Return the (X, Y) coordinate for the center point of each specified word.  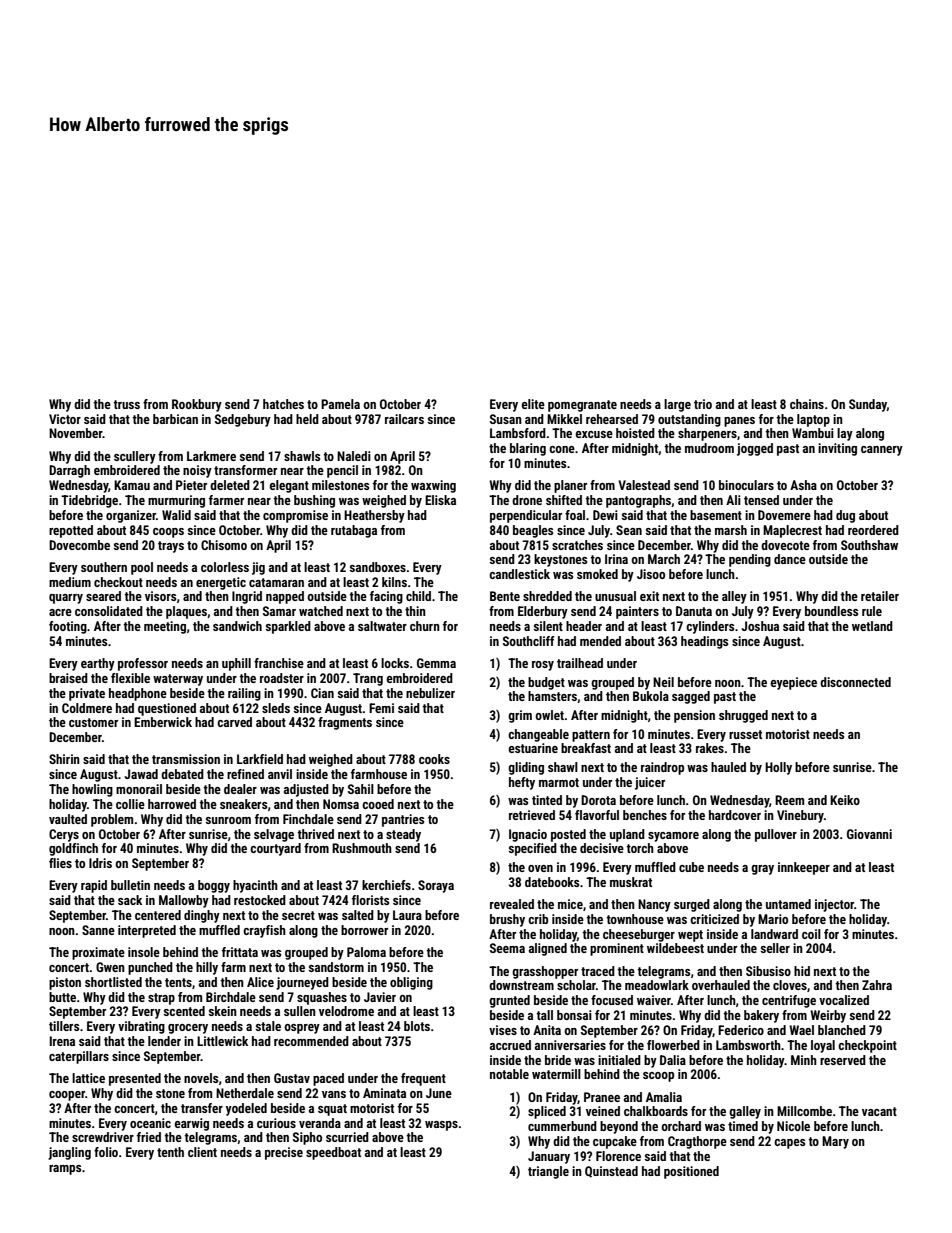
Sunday (868, 405)
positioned (691, 1172)
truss (126, 404)
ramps (65, 1170)
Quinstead (611, 1172)
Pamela (340, 404)
